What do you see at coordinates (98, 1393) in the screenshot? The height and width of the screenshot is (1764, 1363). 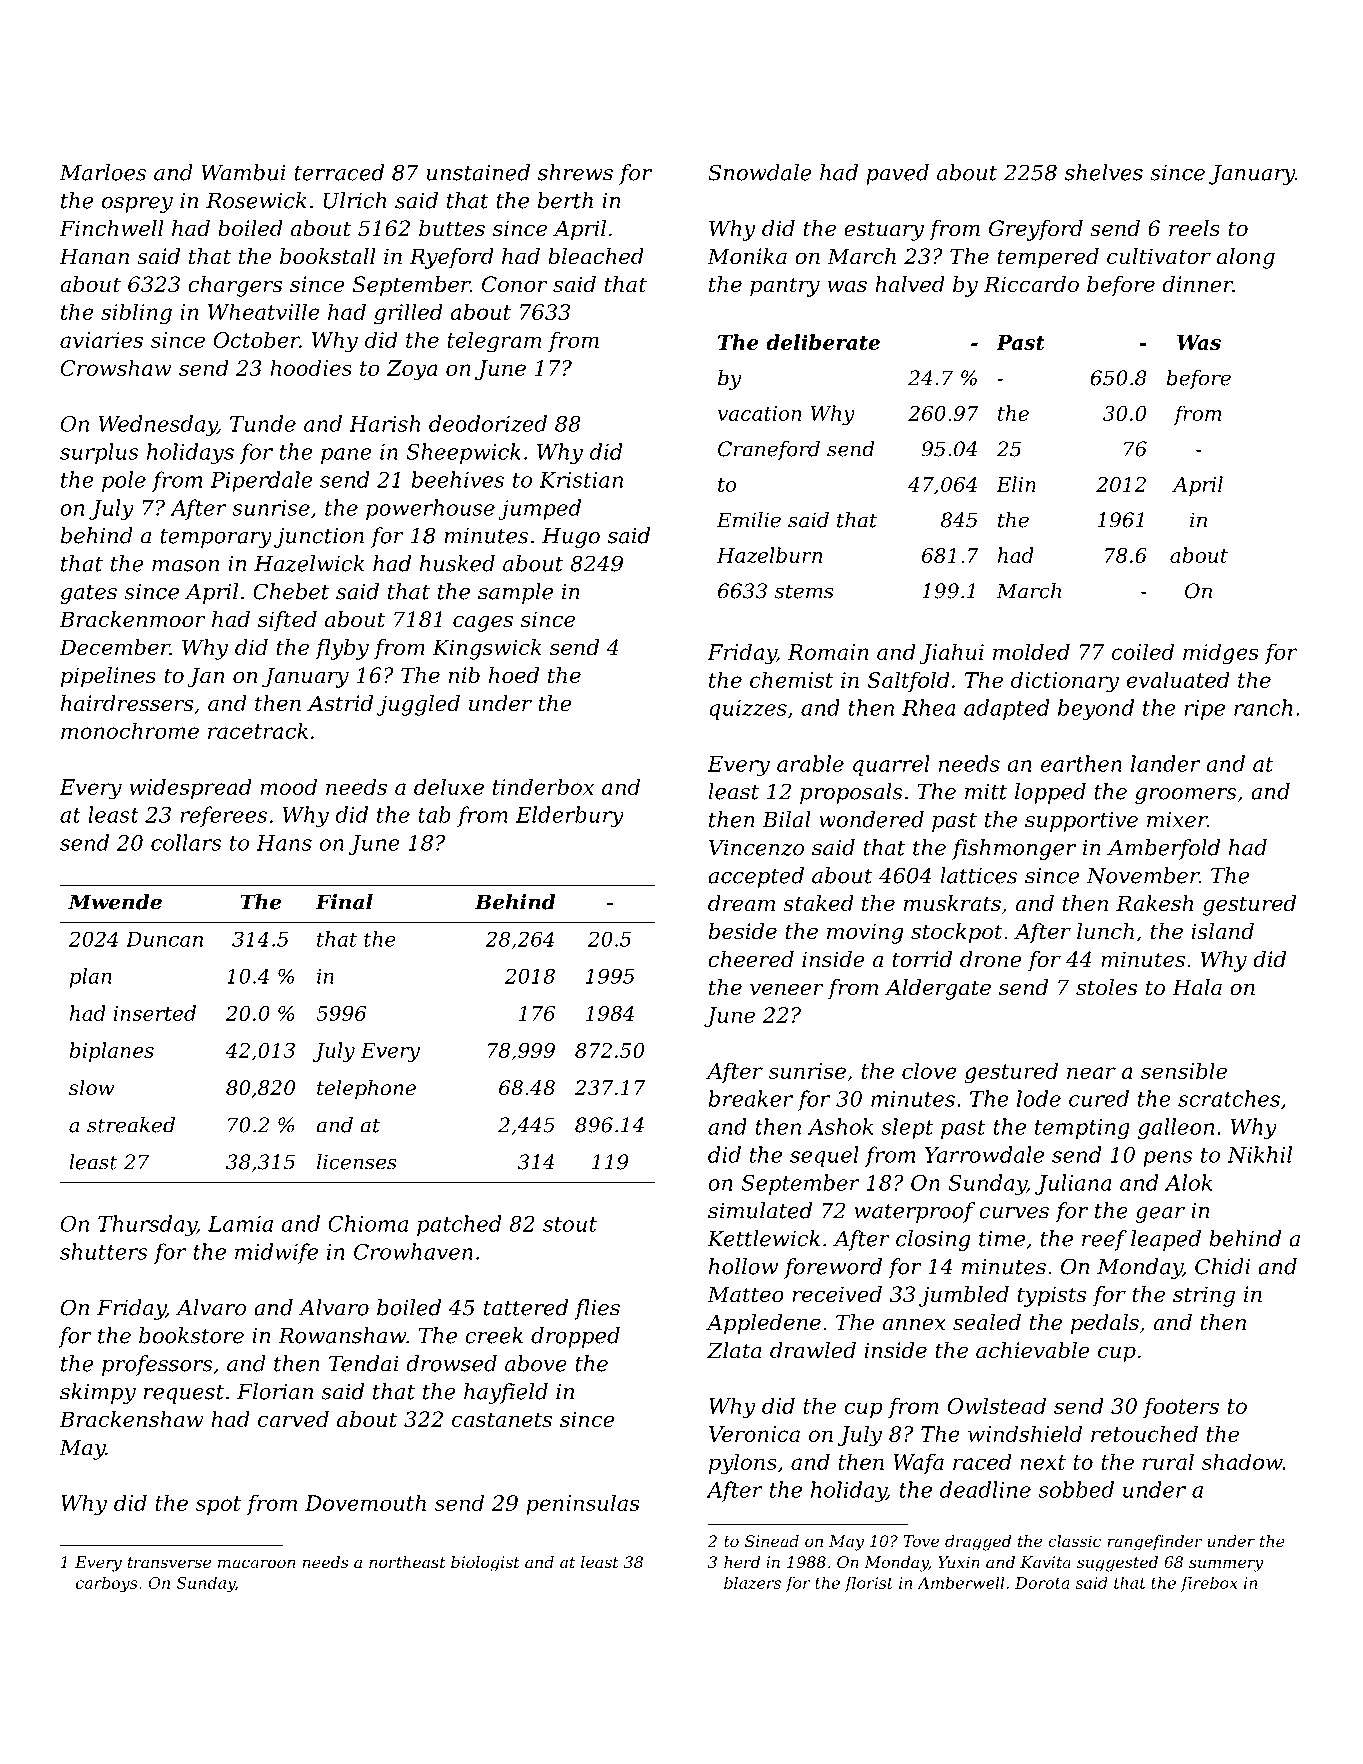 I see `skimpy` at bounding box center [98, 1393].
